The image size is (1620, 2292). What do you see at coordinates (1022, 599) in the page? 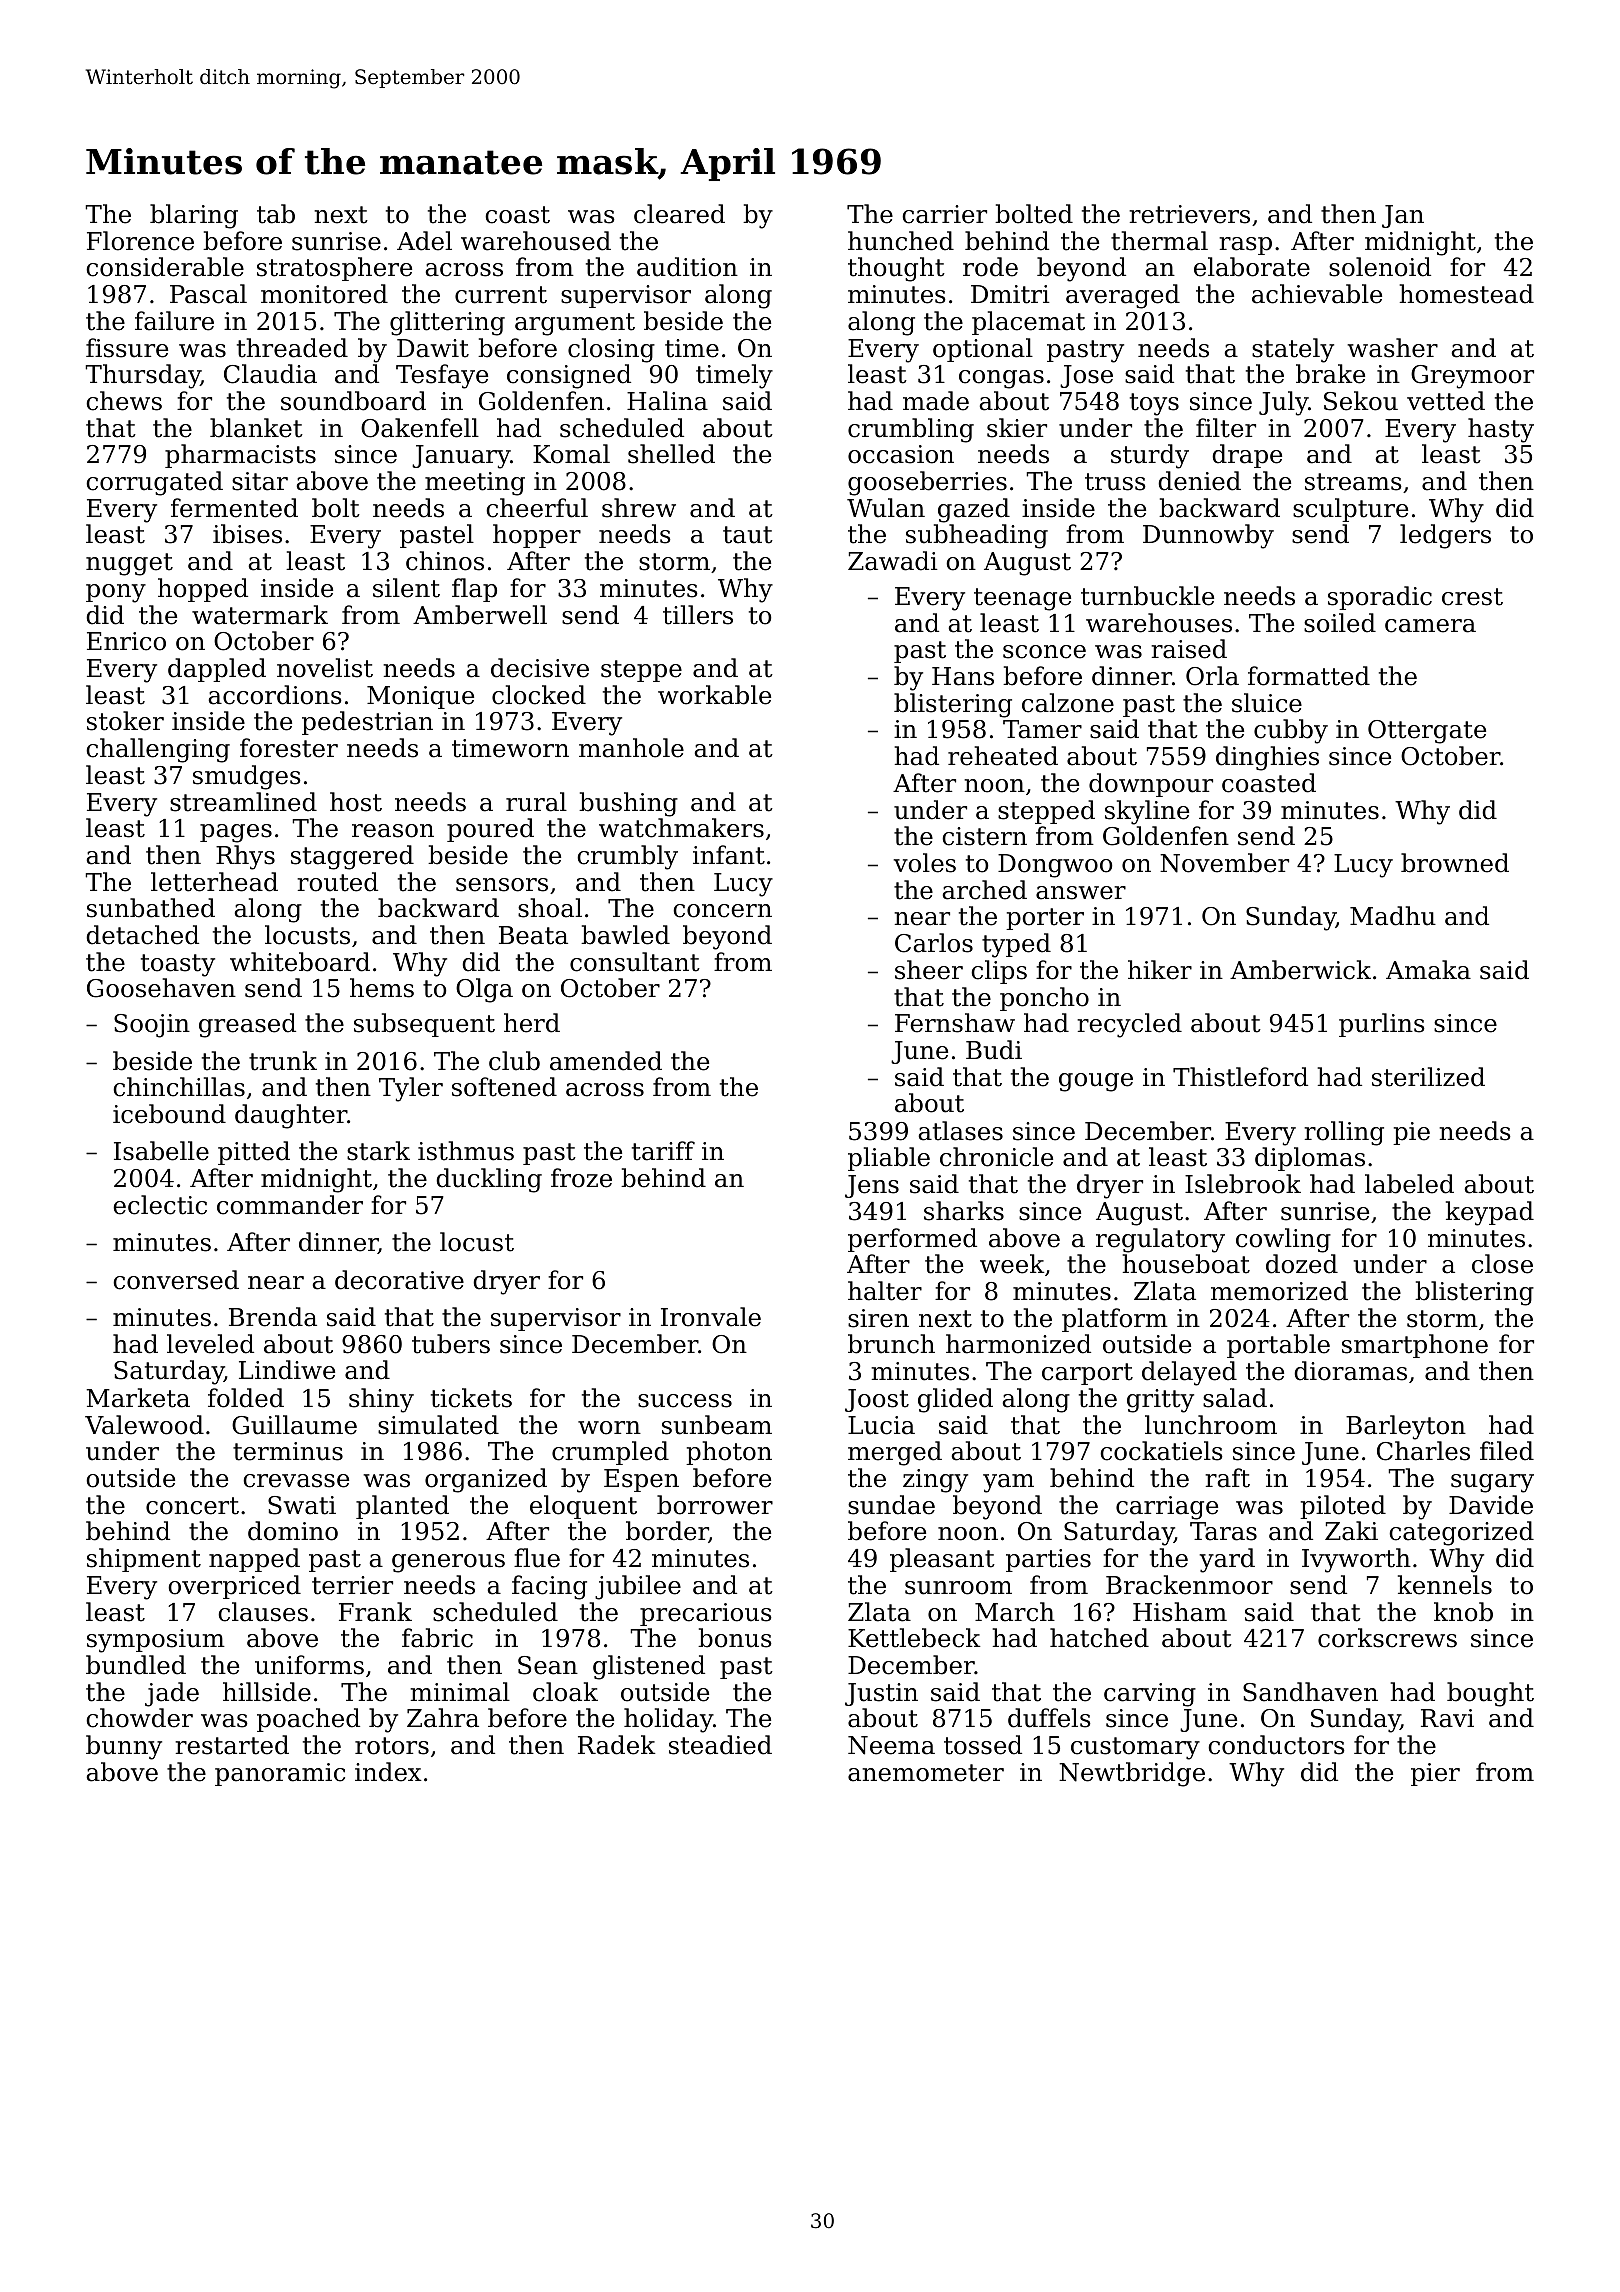
I see `teenage` at bounding box center [1022, 599].
